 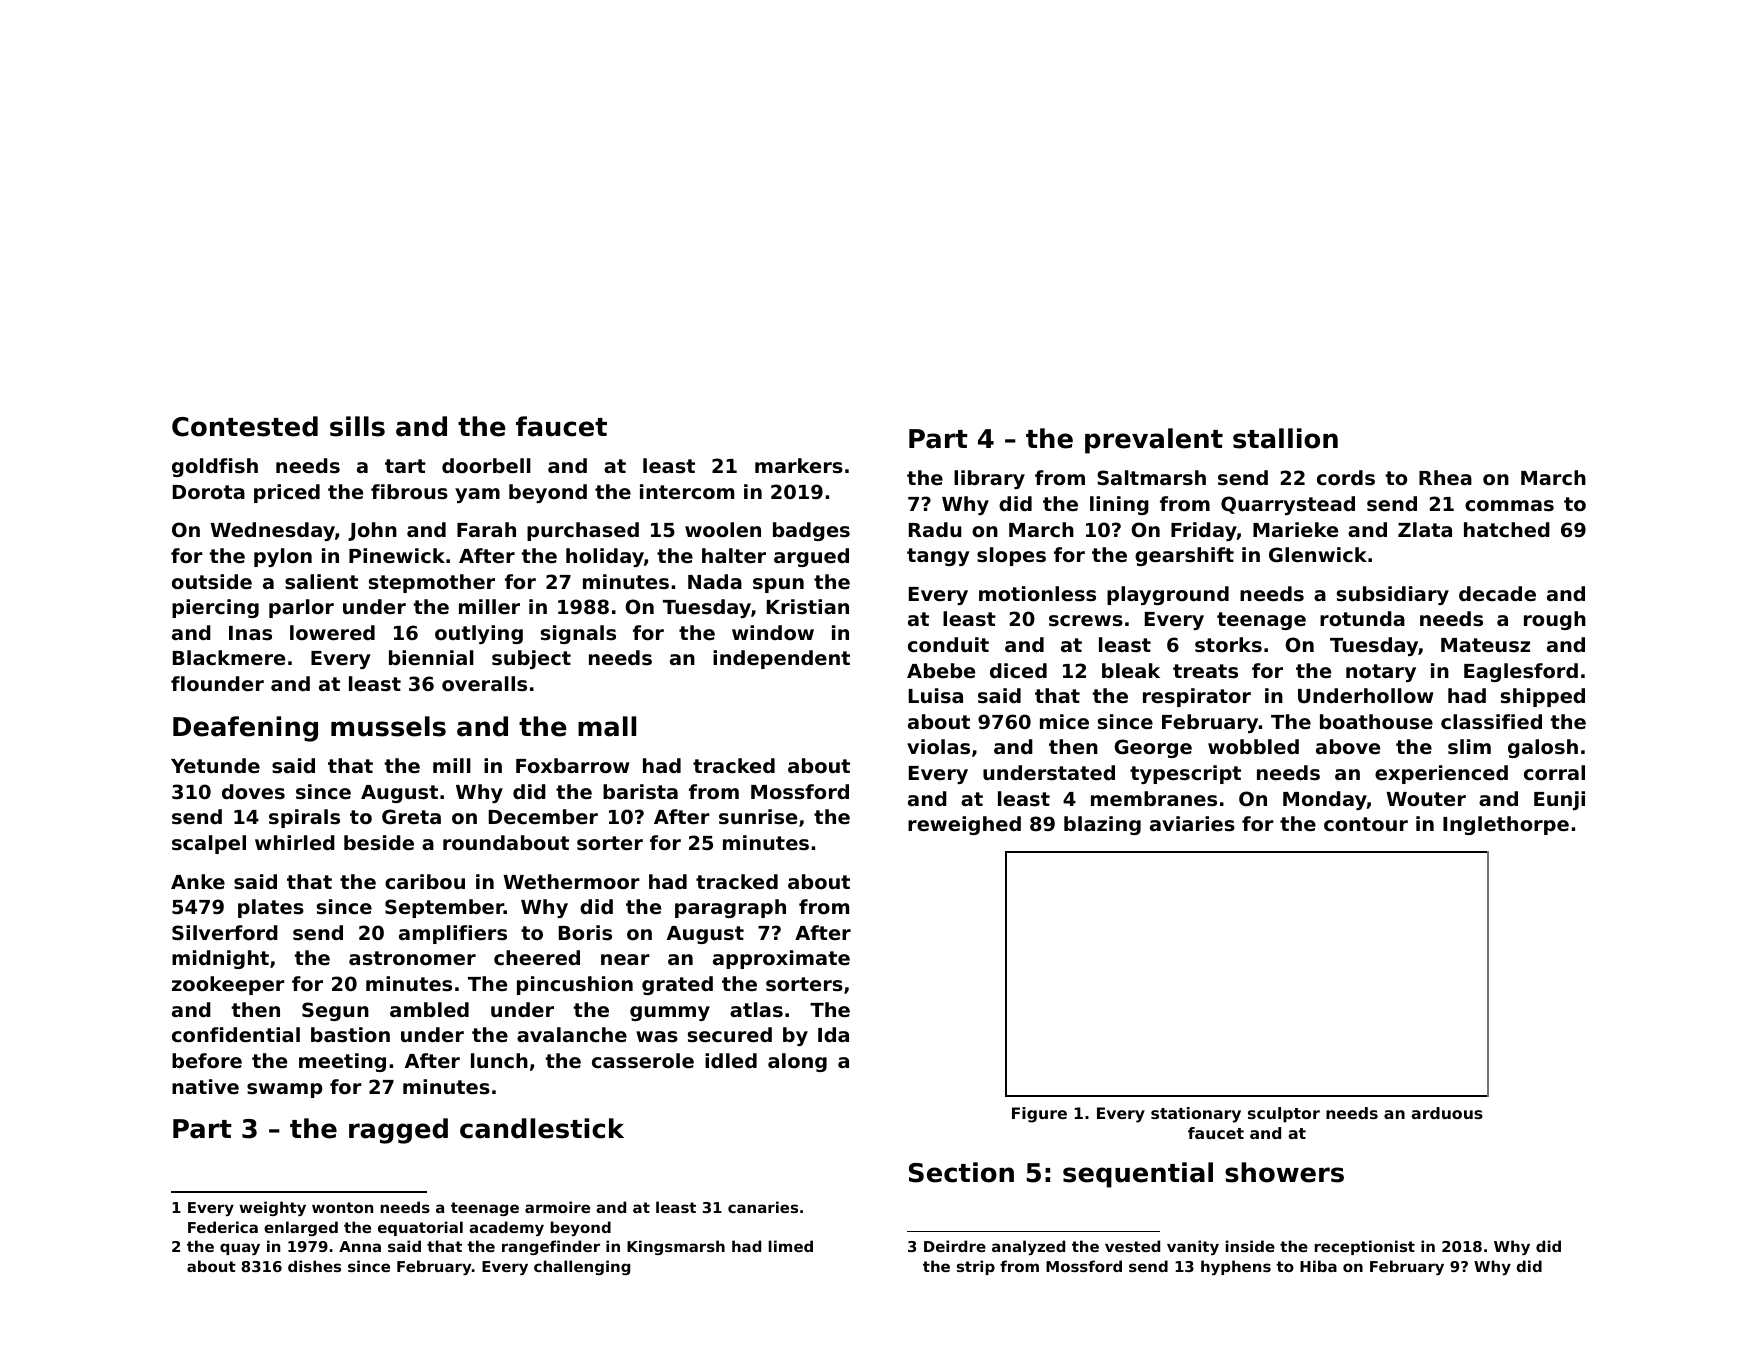 What do you see at coordinates (964, 825) in the screenshot?
I see `reweighed` at bounding box center [964, 825].
